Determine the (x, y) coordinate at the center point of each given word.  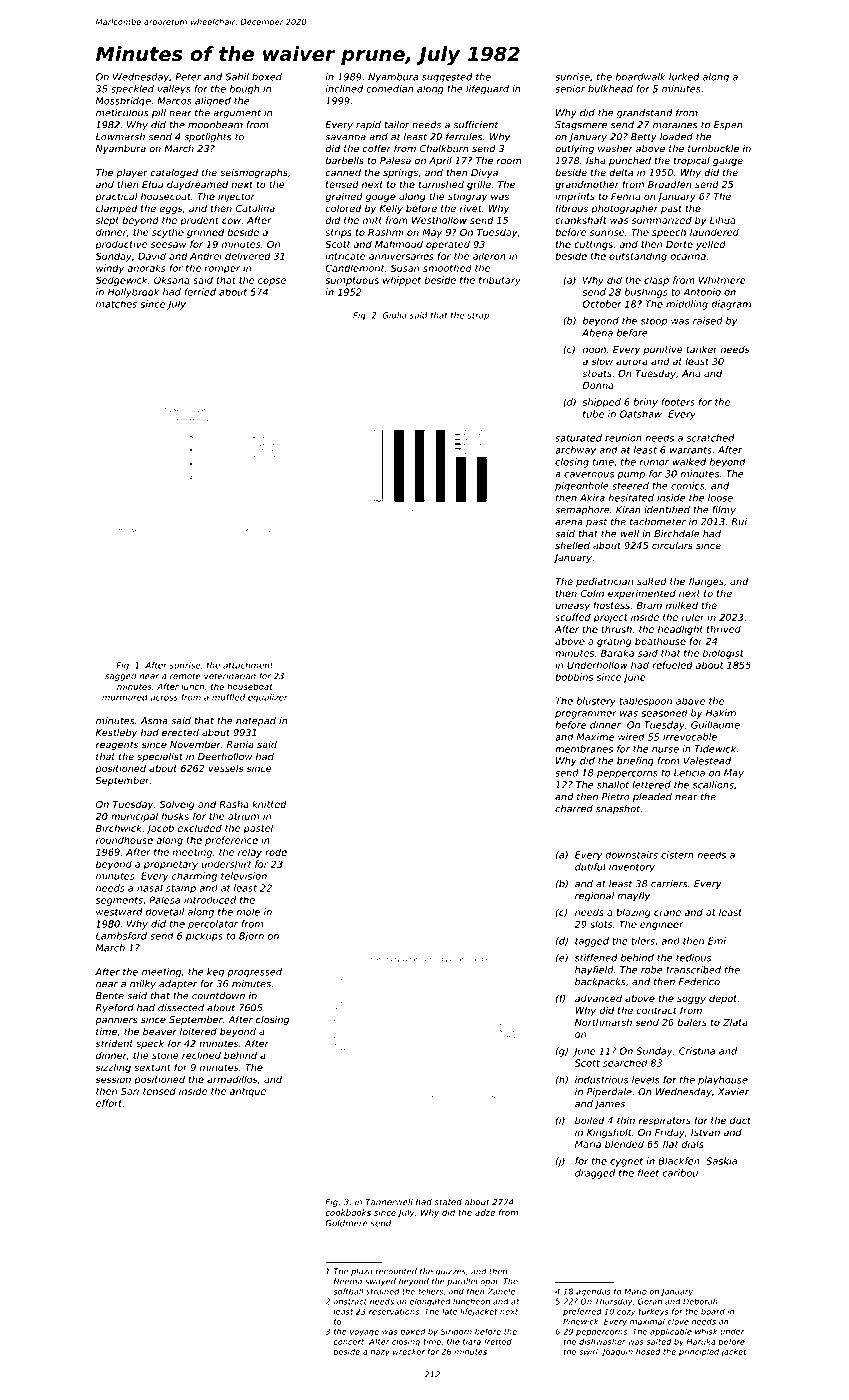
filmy (724, 511)
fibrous (572, 208)
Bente (110, 996)
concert (348, 1342)
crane (667, 913)
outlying (574, 149)
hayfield (594, 971)
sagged (121, 677)
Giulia (394, 315)
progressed (254, 973)
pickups (204, 937)
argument (237, 114)
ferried (200, 292)
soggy (691, 1000)
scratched (711, 438)
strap (478, 316)
